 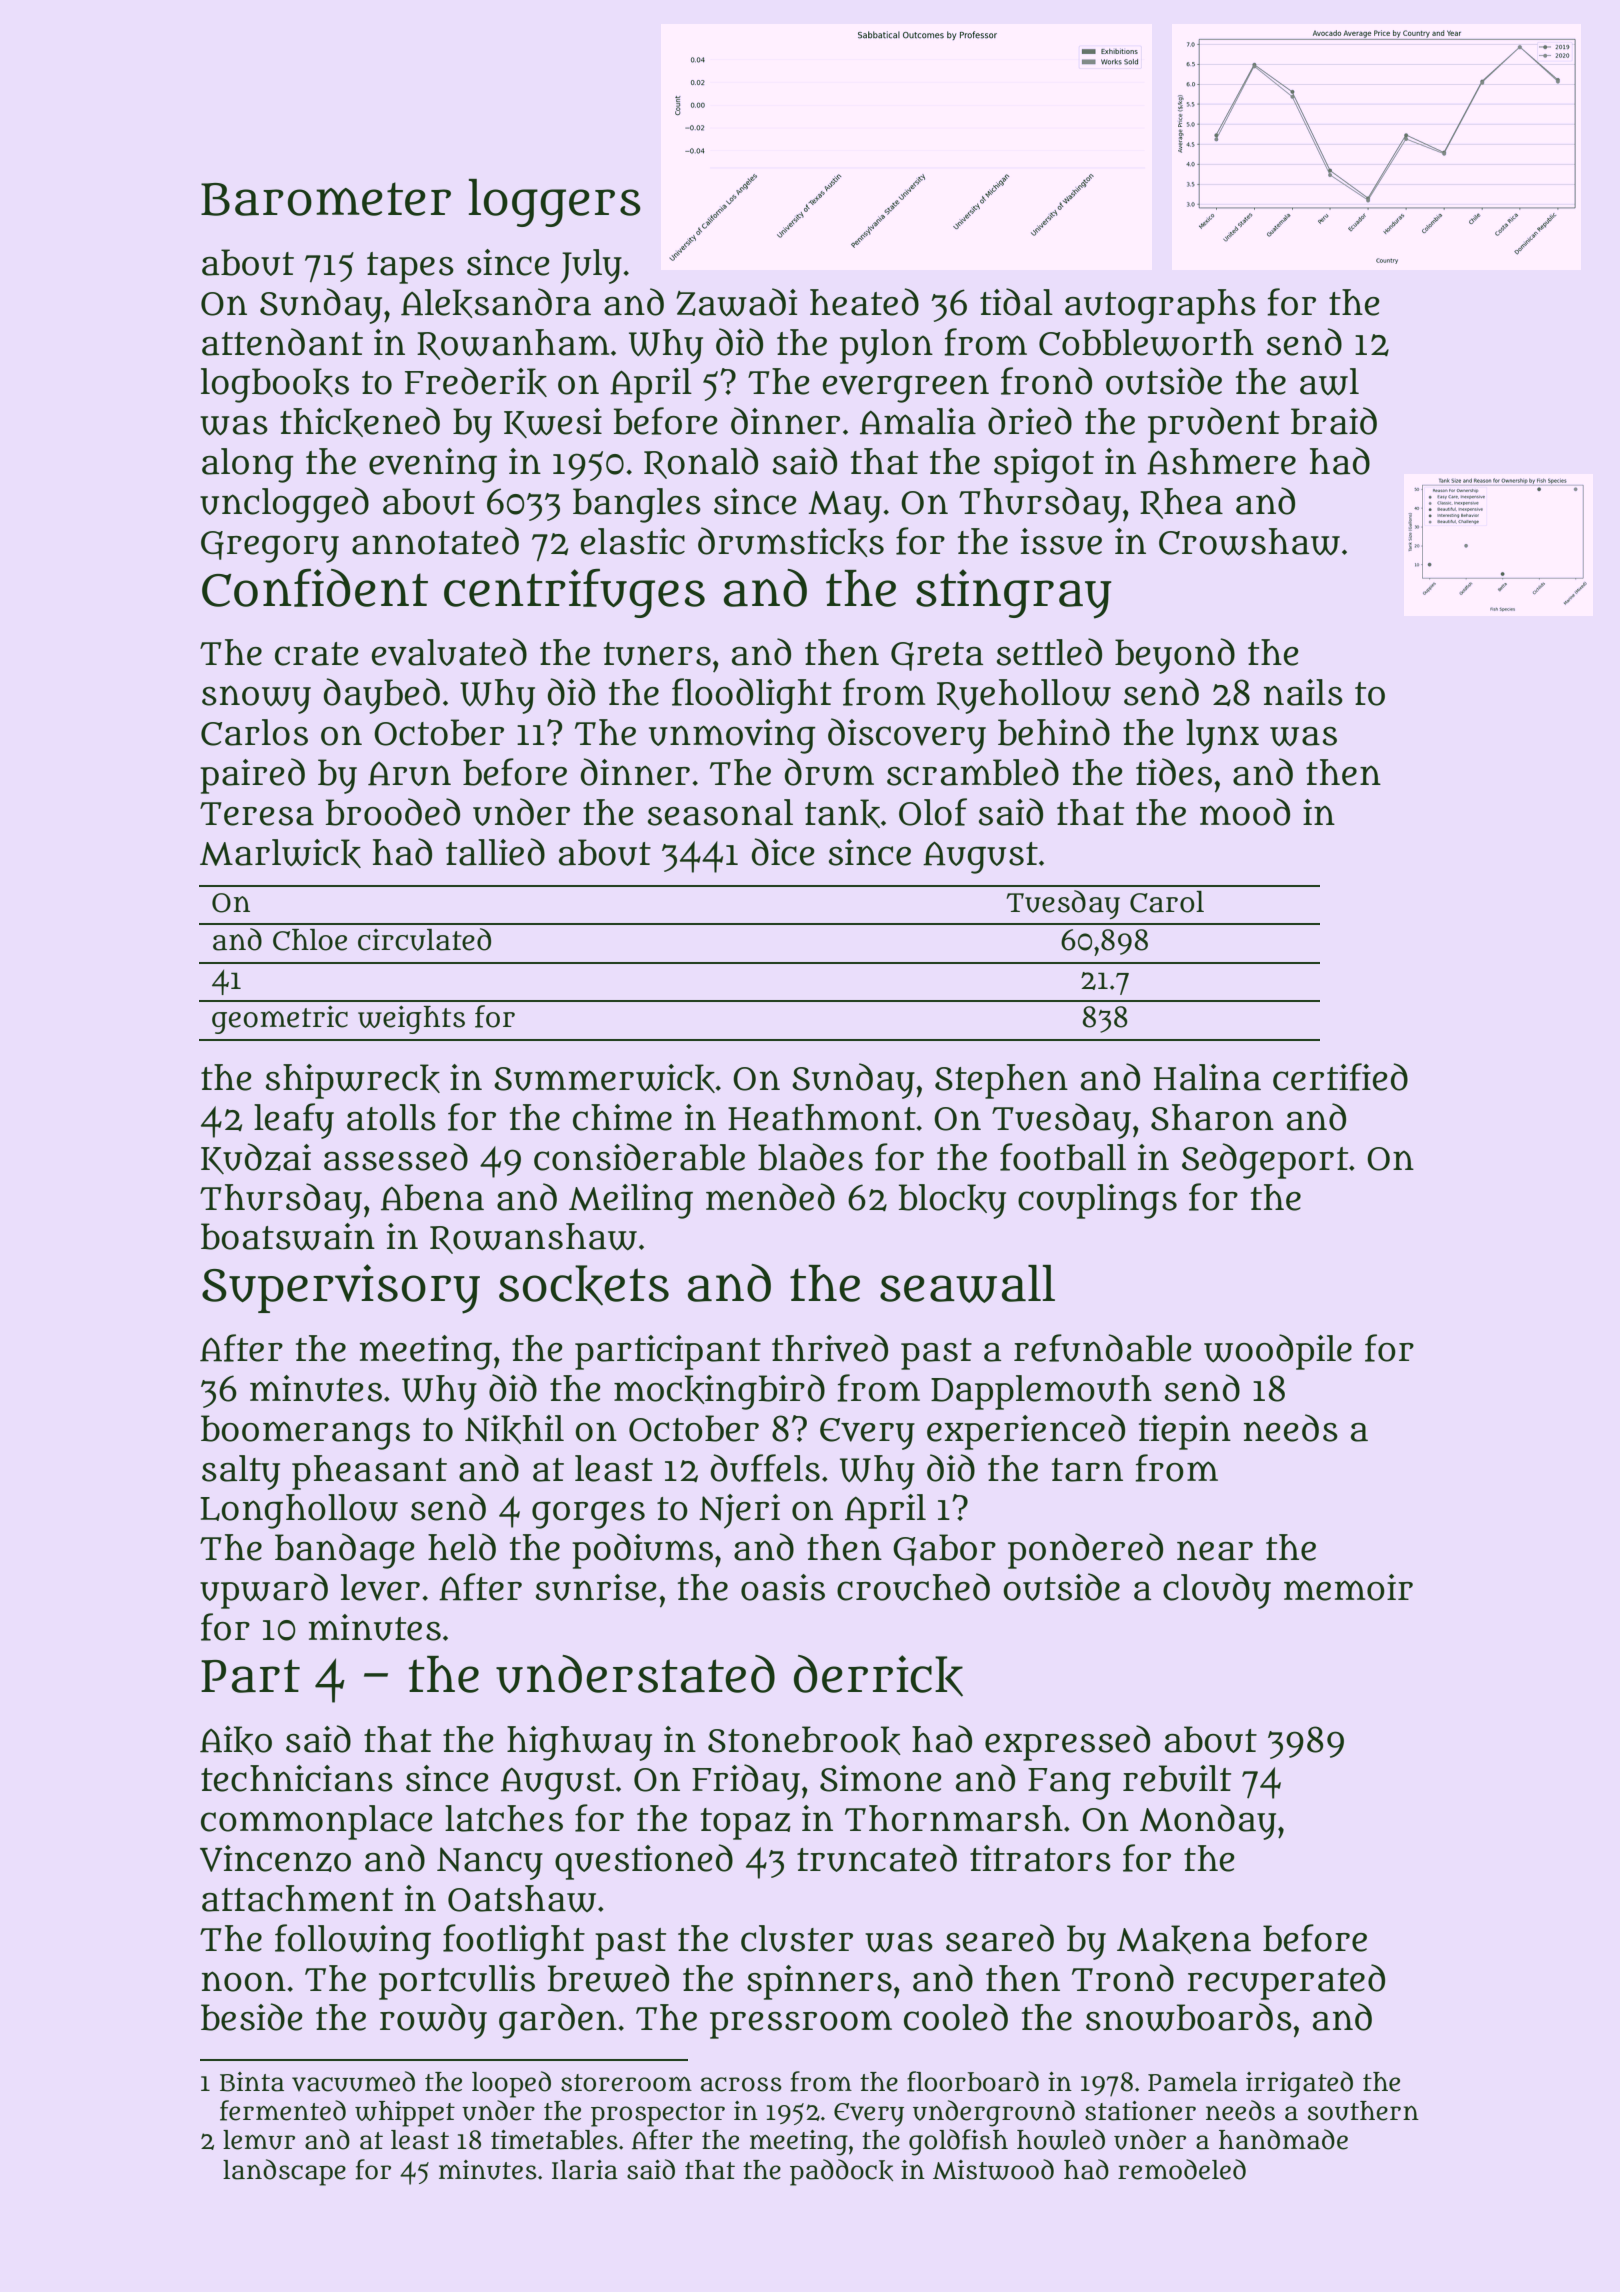 I want to click on seasonal, so click(x=720, y=812).
